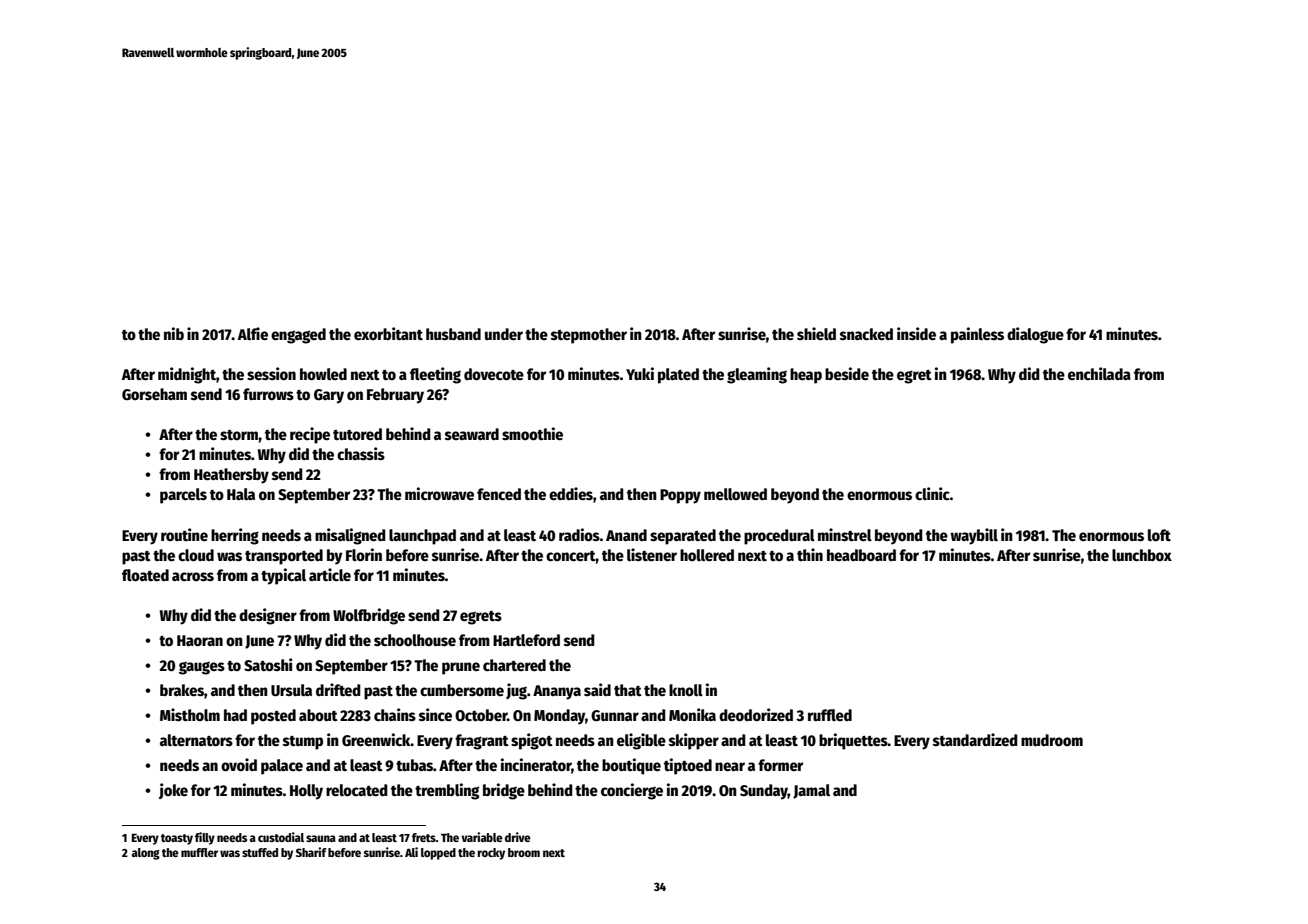 The height and width of the page is (924, 1308). What do you see at coordinates (830, 715) in the page?
I see `ruffled` at bounding box center [830, 715].
